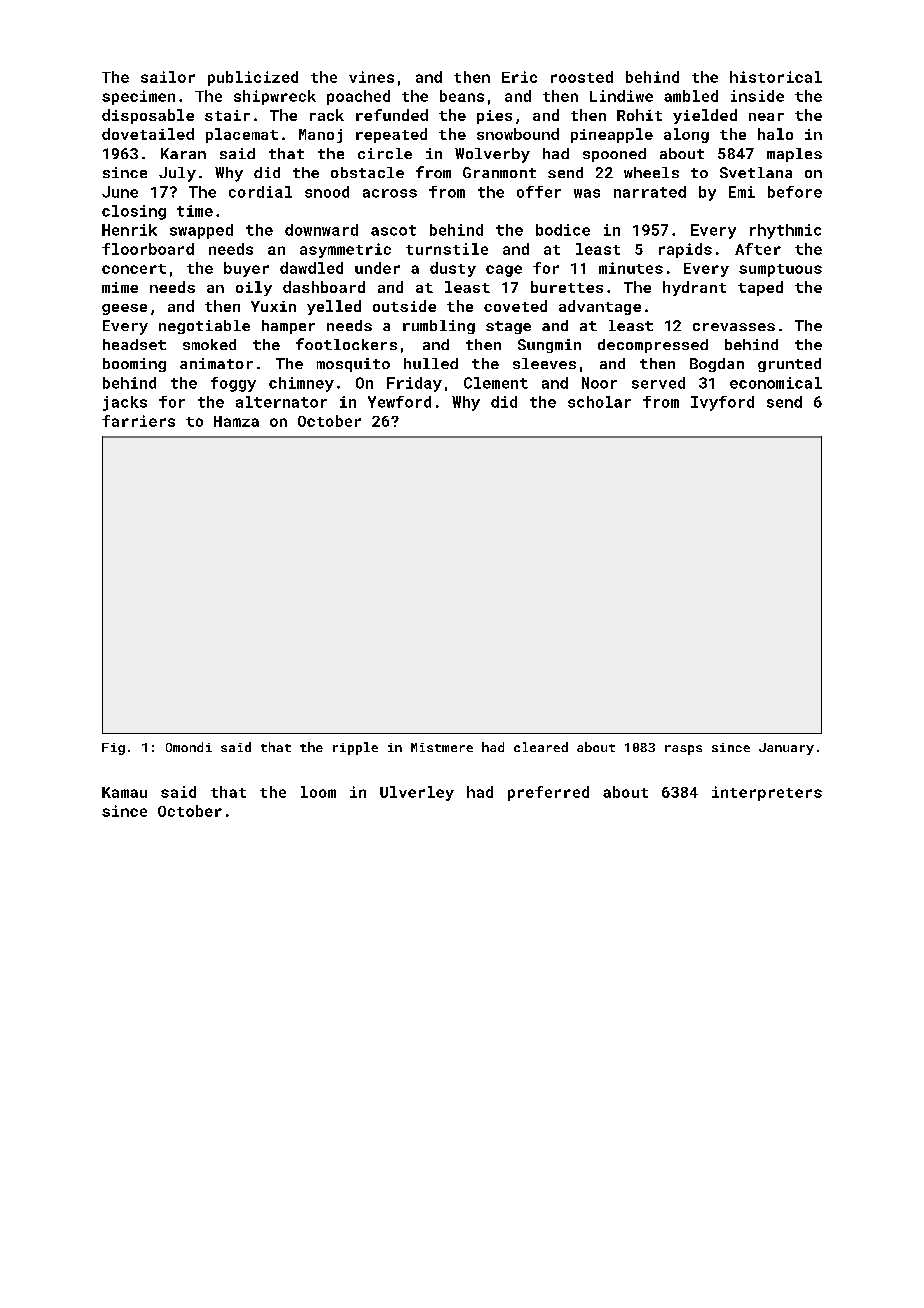 This screenshot has height=1308, width=924. I want to click on Omondi, so click(189, 747).
